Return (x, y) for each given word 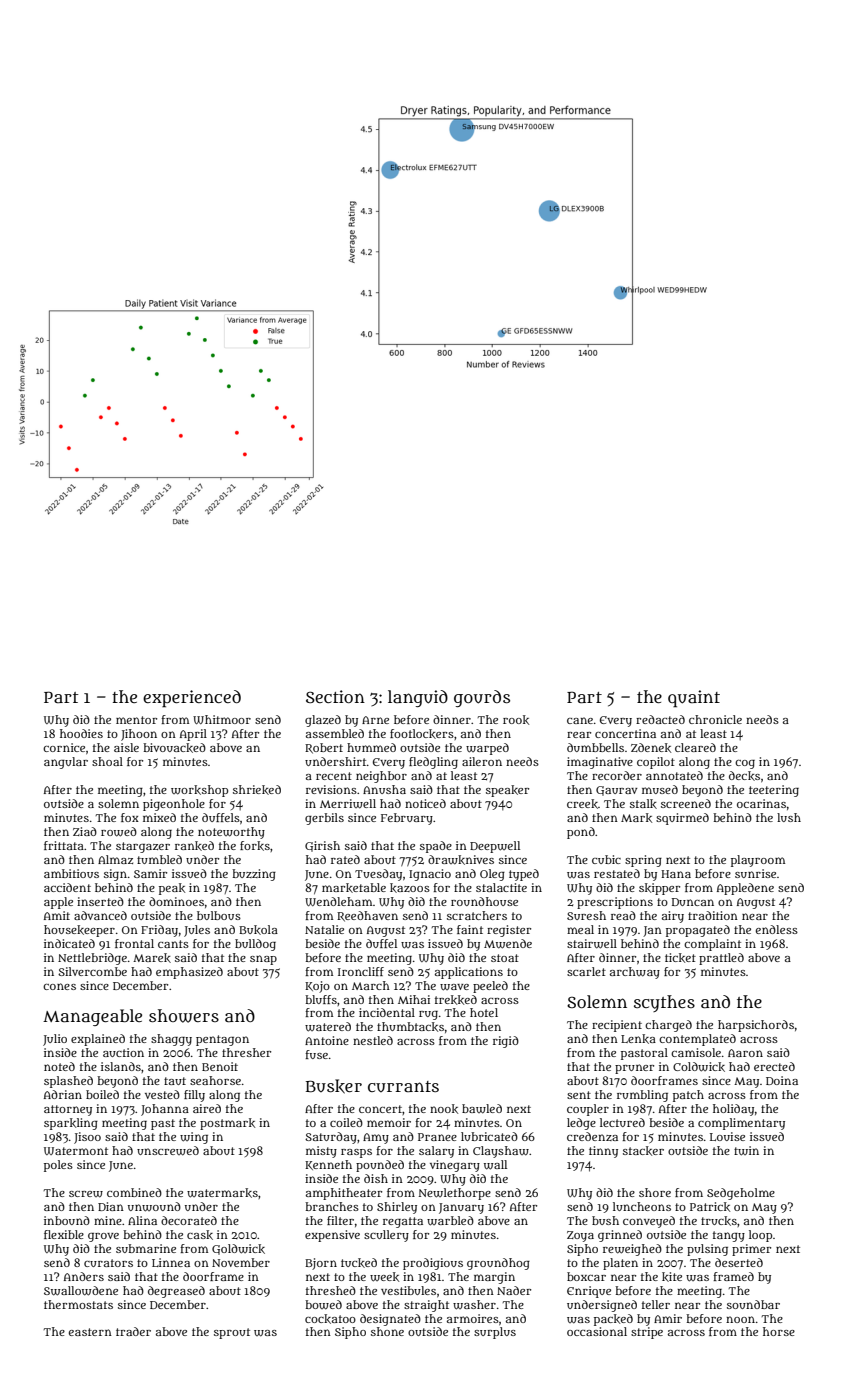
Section (335, 696)
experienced (192, 699)
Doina (782, 1080)
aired (207, 1108)
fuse (316, 1054)
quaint (694, 699)
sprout (232, 1333)
